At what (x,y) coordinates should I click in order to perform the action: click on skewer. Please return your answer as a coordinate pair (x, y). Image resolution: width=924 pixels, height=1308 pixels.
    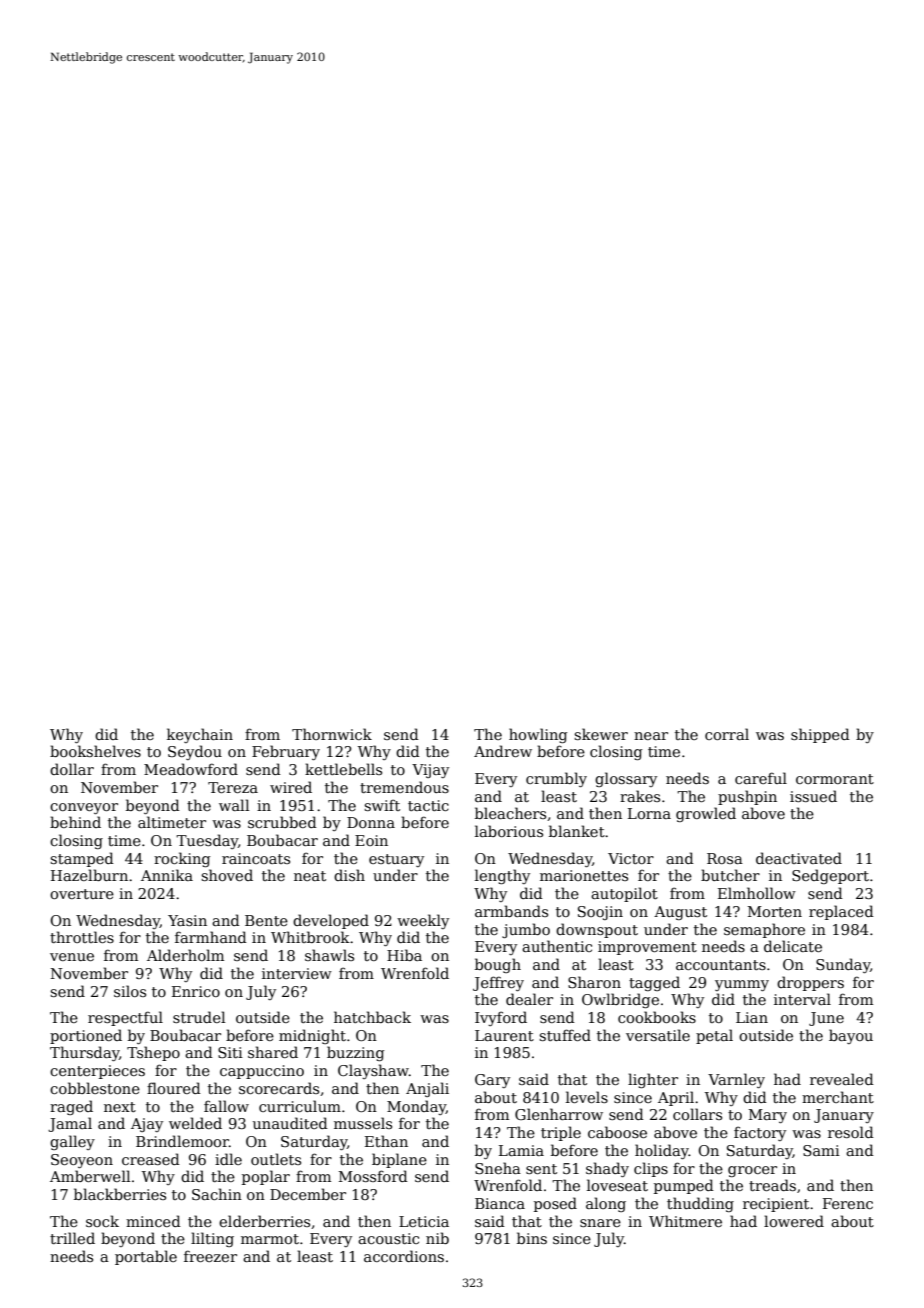
    Looking at the image, I should click on (601, 734).
